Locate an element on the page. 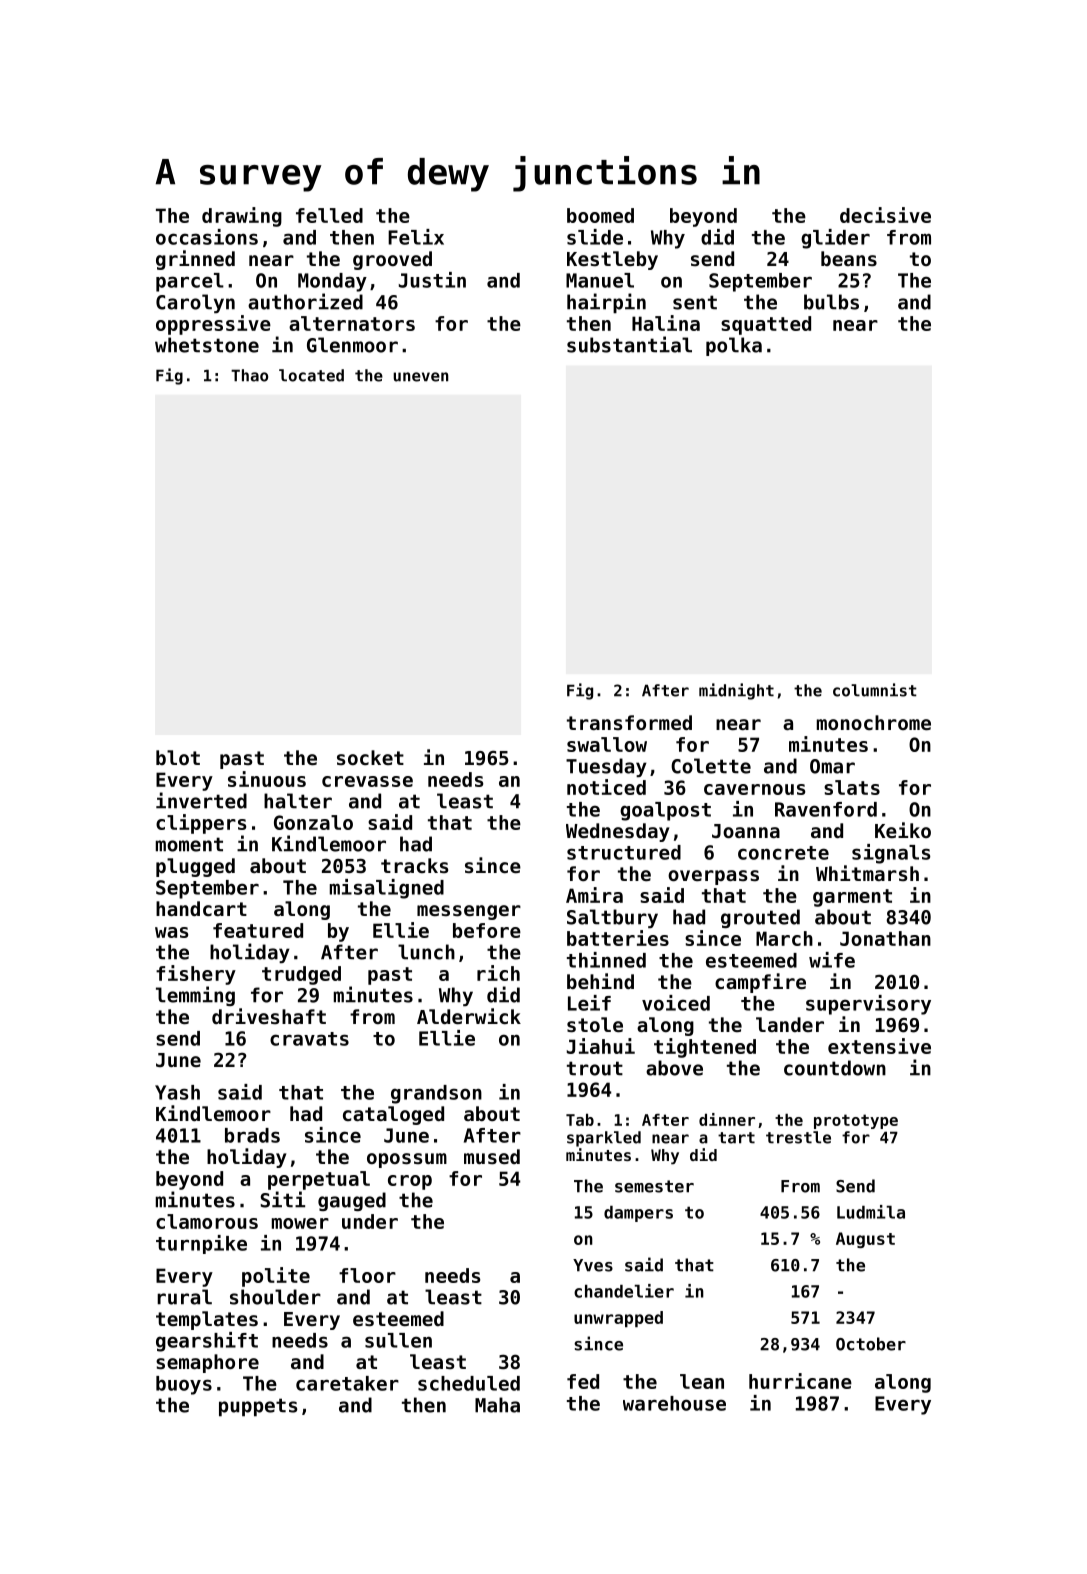 The width and height of the image is (1087, 1574). Wednesday is located at coordinates (617, 832).
